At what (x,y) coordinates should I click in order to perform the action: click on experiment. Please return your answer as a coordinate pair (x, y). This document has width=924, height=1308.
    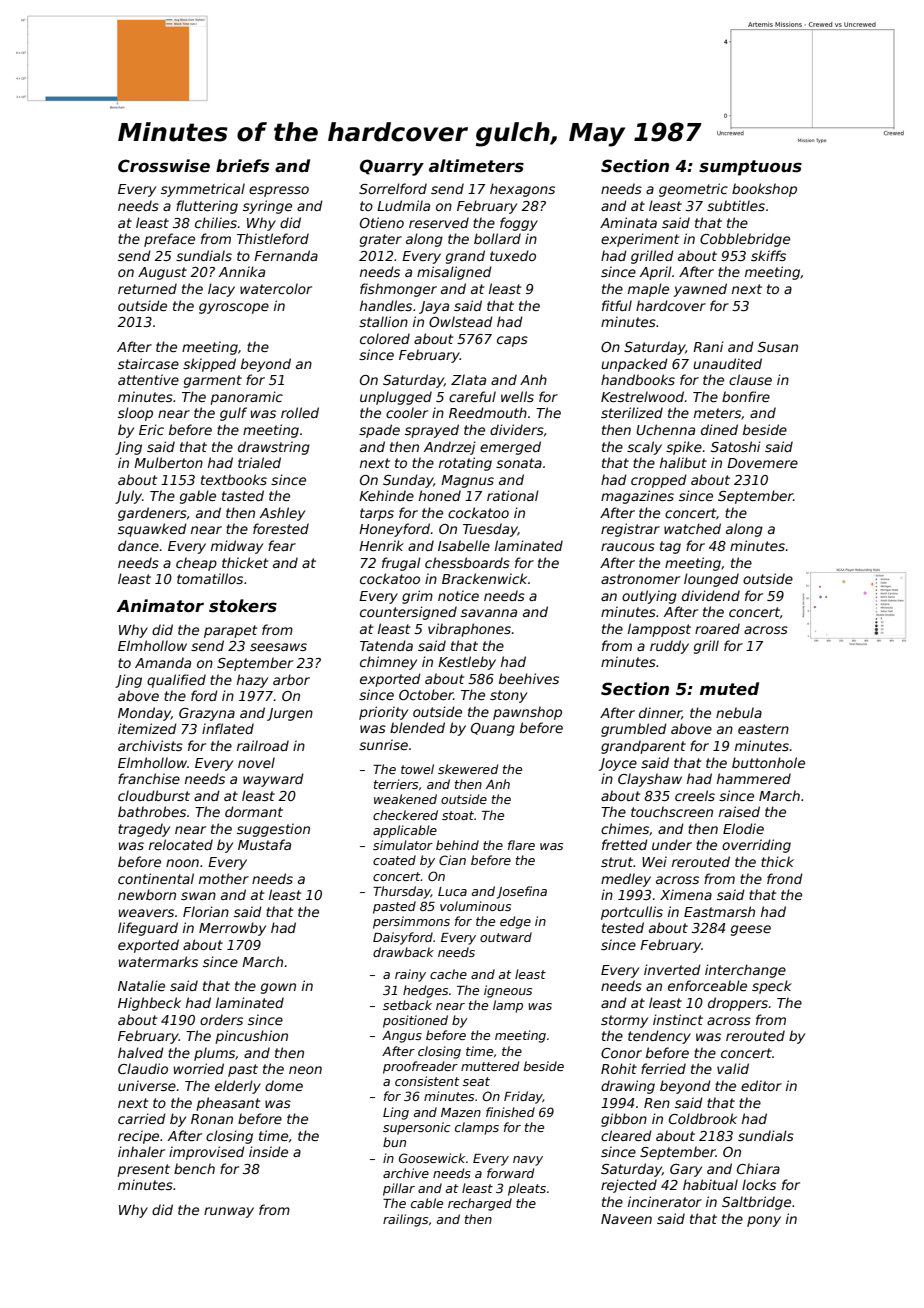
    Looking at the image, I should click on (640, 240).
